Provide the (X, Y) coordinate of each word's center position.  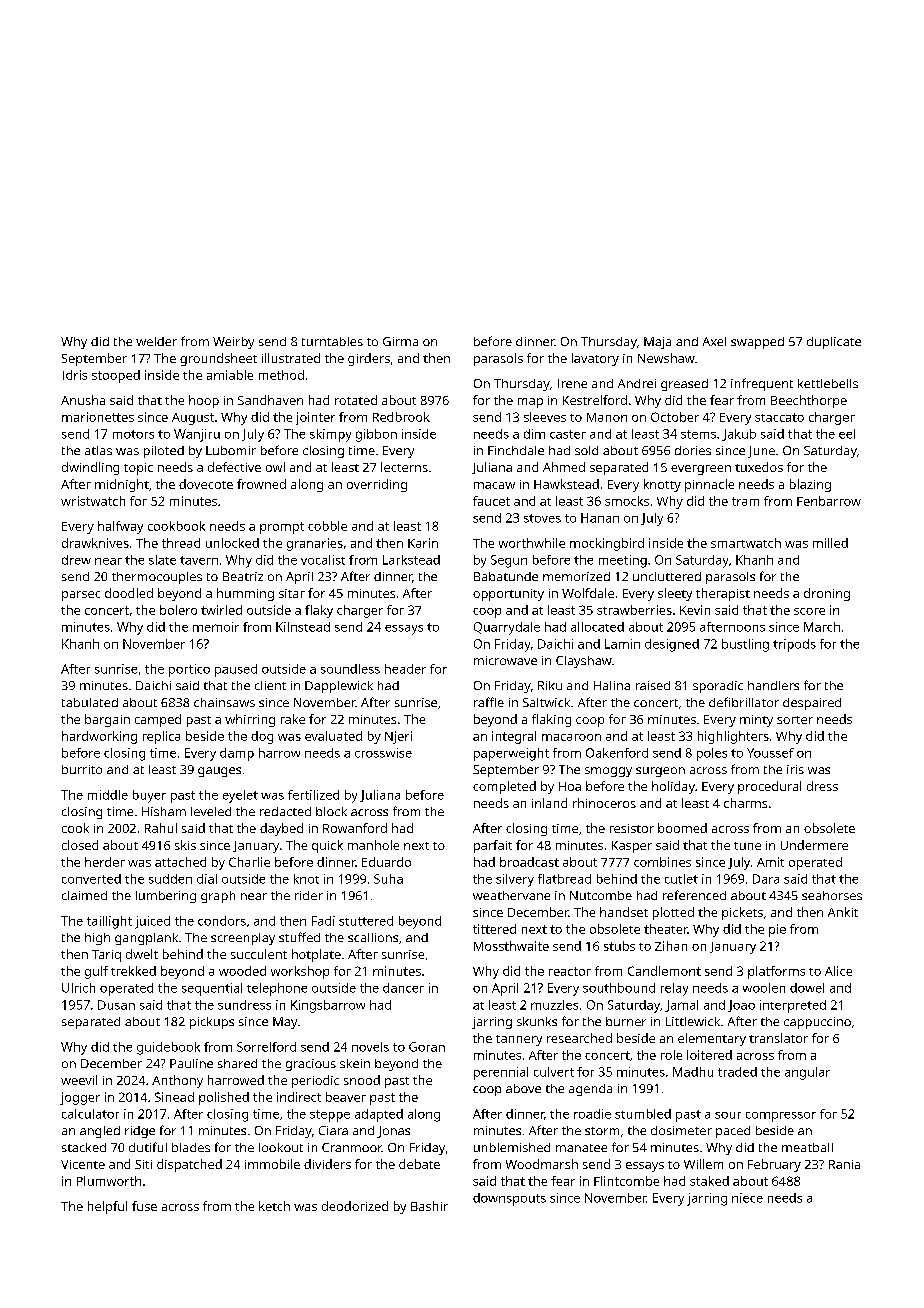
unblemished (512, 1147)
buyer (149, 796)
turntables (332, 341)
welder (156, 341)
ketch (274, 1206)
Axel (714, 341)
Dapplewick (339, 687)
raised (653, 685)
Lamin (622, 644)
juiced (152, 922)
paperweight (511, 754)
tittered (494, 929)
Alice (838, 971)
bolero (178, 610)
